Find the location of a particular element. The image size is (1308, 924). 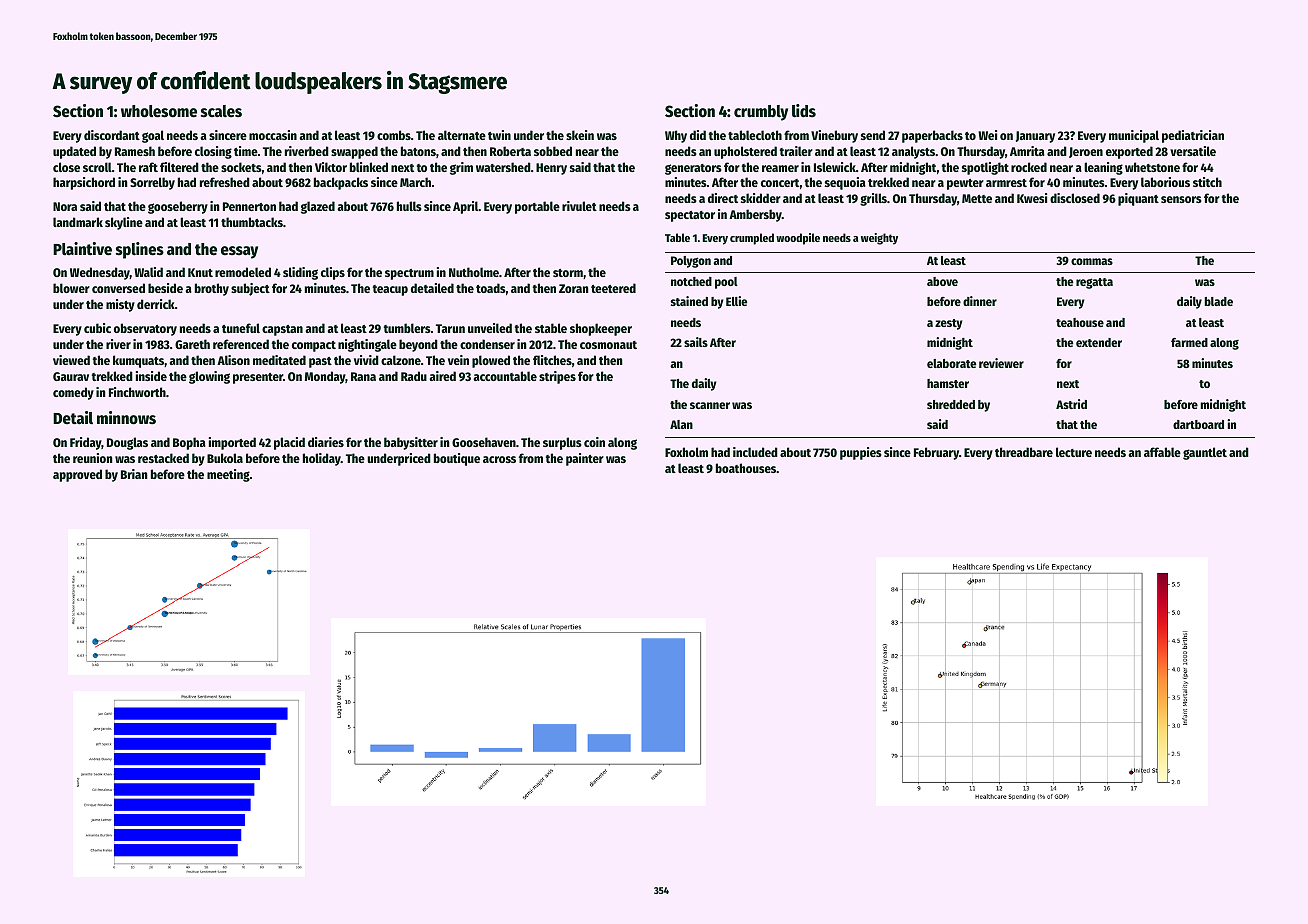

boathouses is located at coordinates (746, 468).
